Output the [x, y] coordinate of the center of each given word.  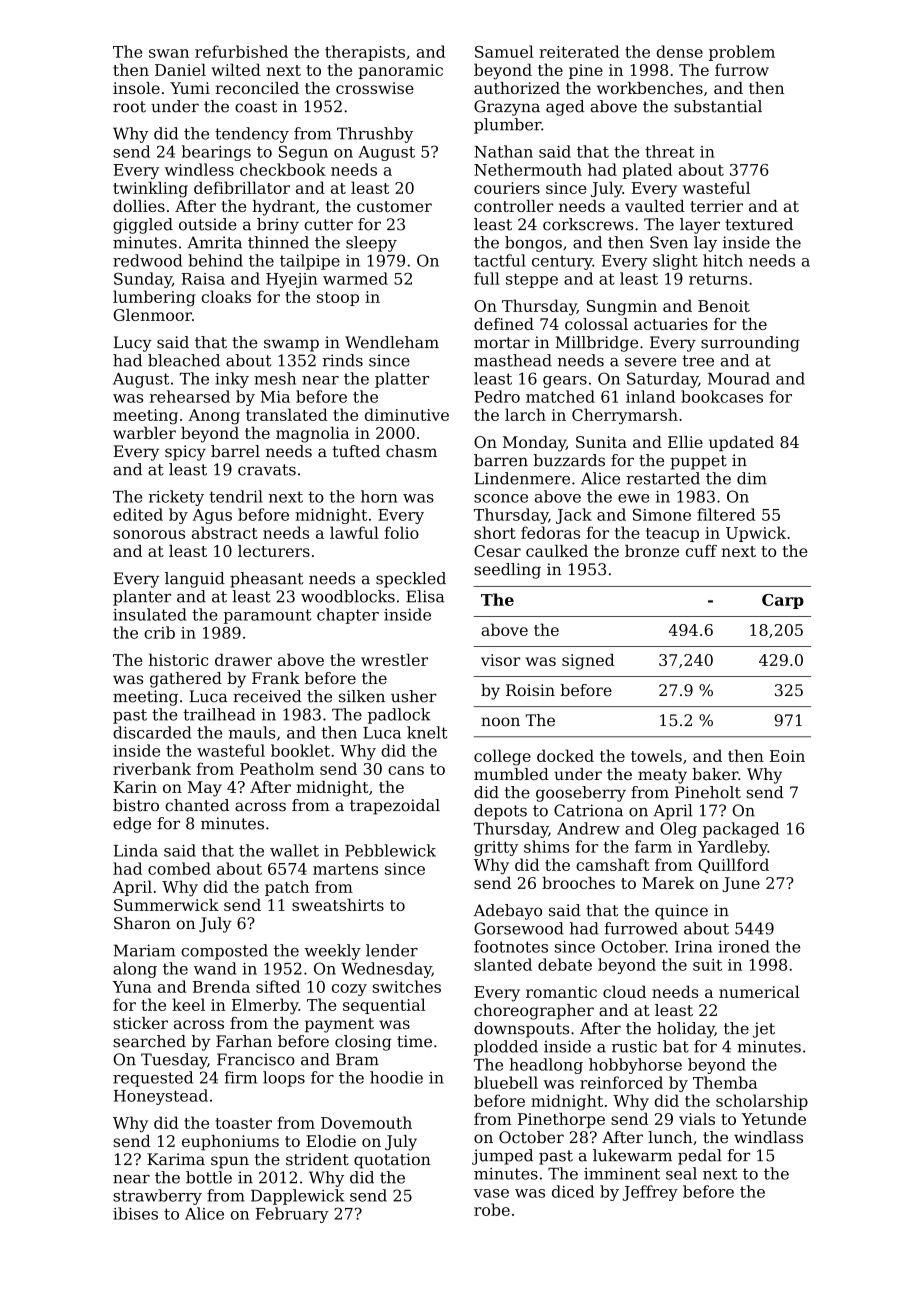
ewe [633, 498]
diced [573, 1191]
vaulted [655, 206]
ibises [135, 1213]
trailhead [219, 714]
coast [256, 107]
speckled [411, 580]
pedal [700, 1157]
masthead [513, 360]
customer [394, 206]
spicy [185, 453]
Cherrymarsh [625, 416]
